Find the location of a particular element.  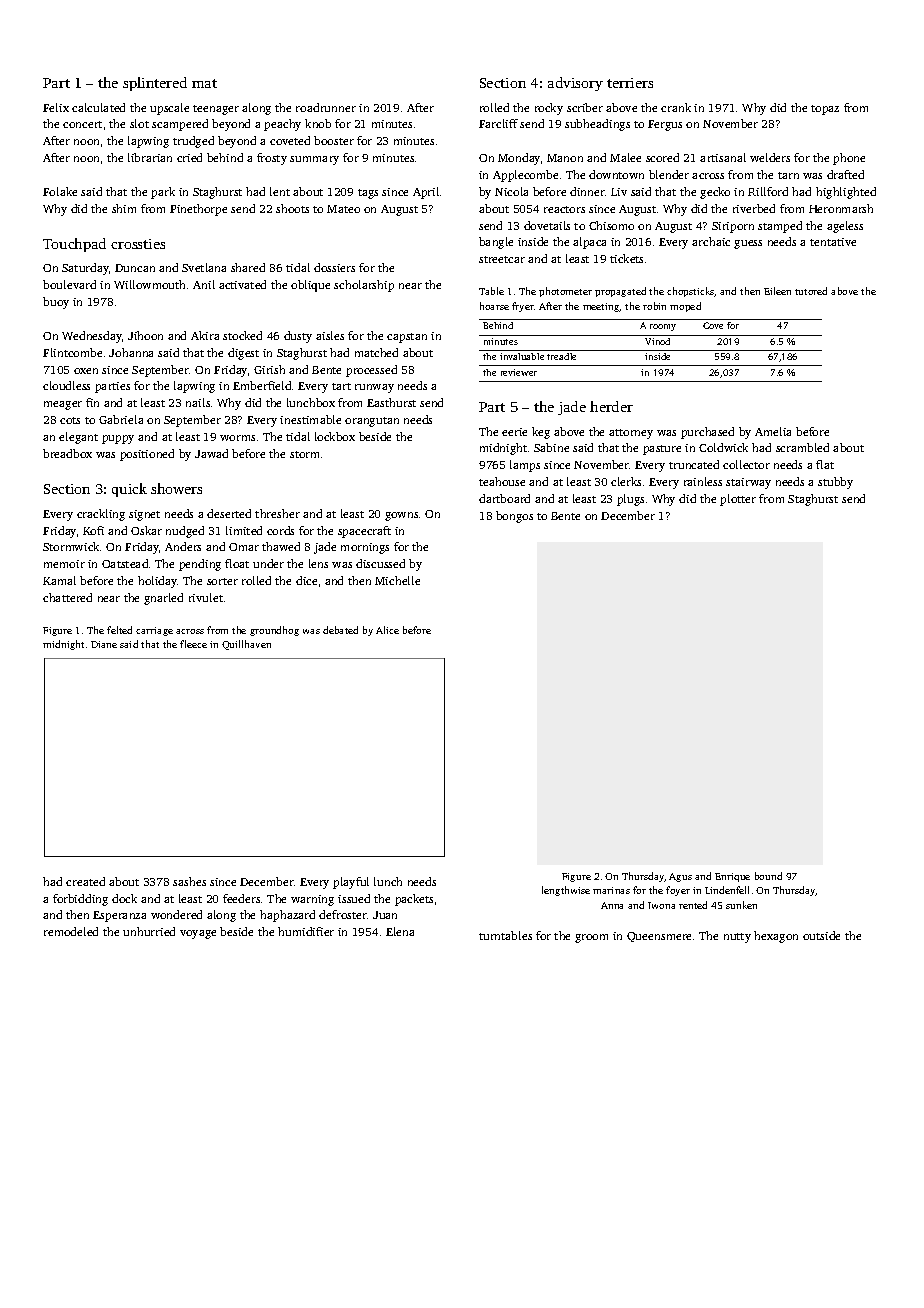

advisory is located at coordinates (575, 84).
